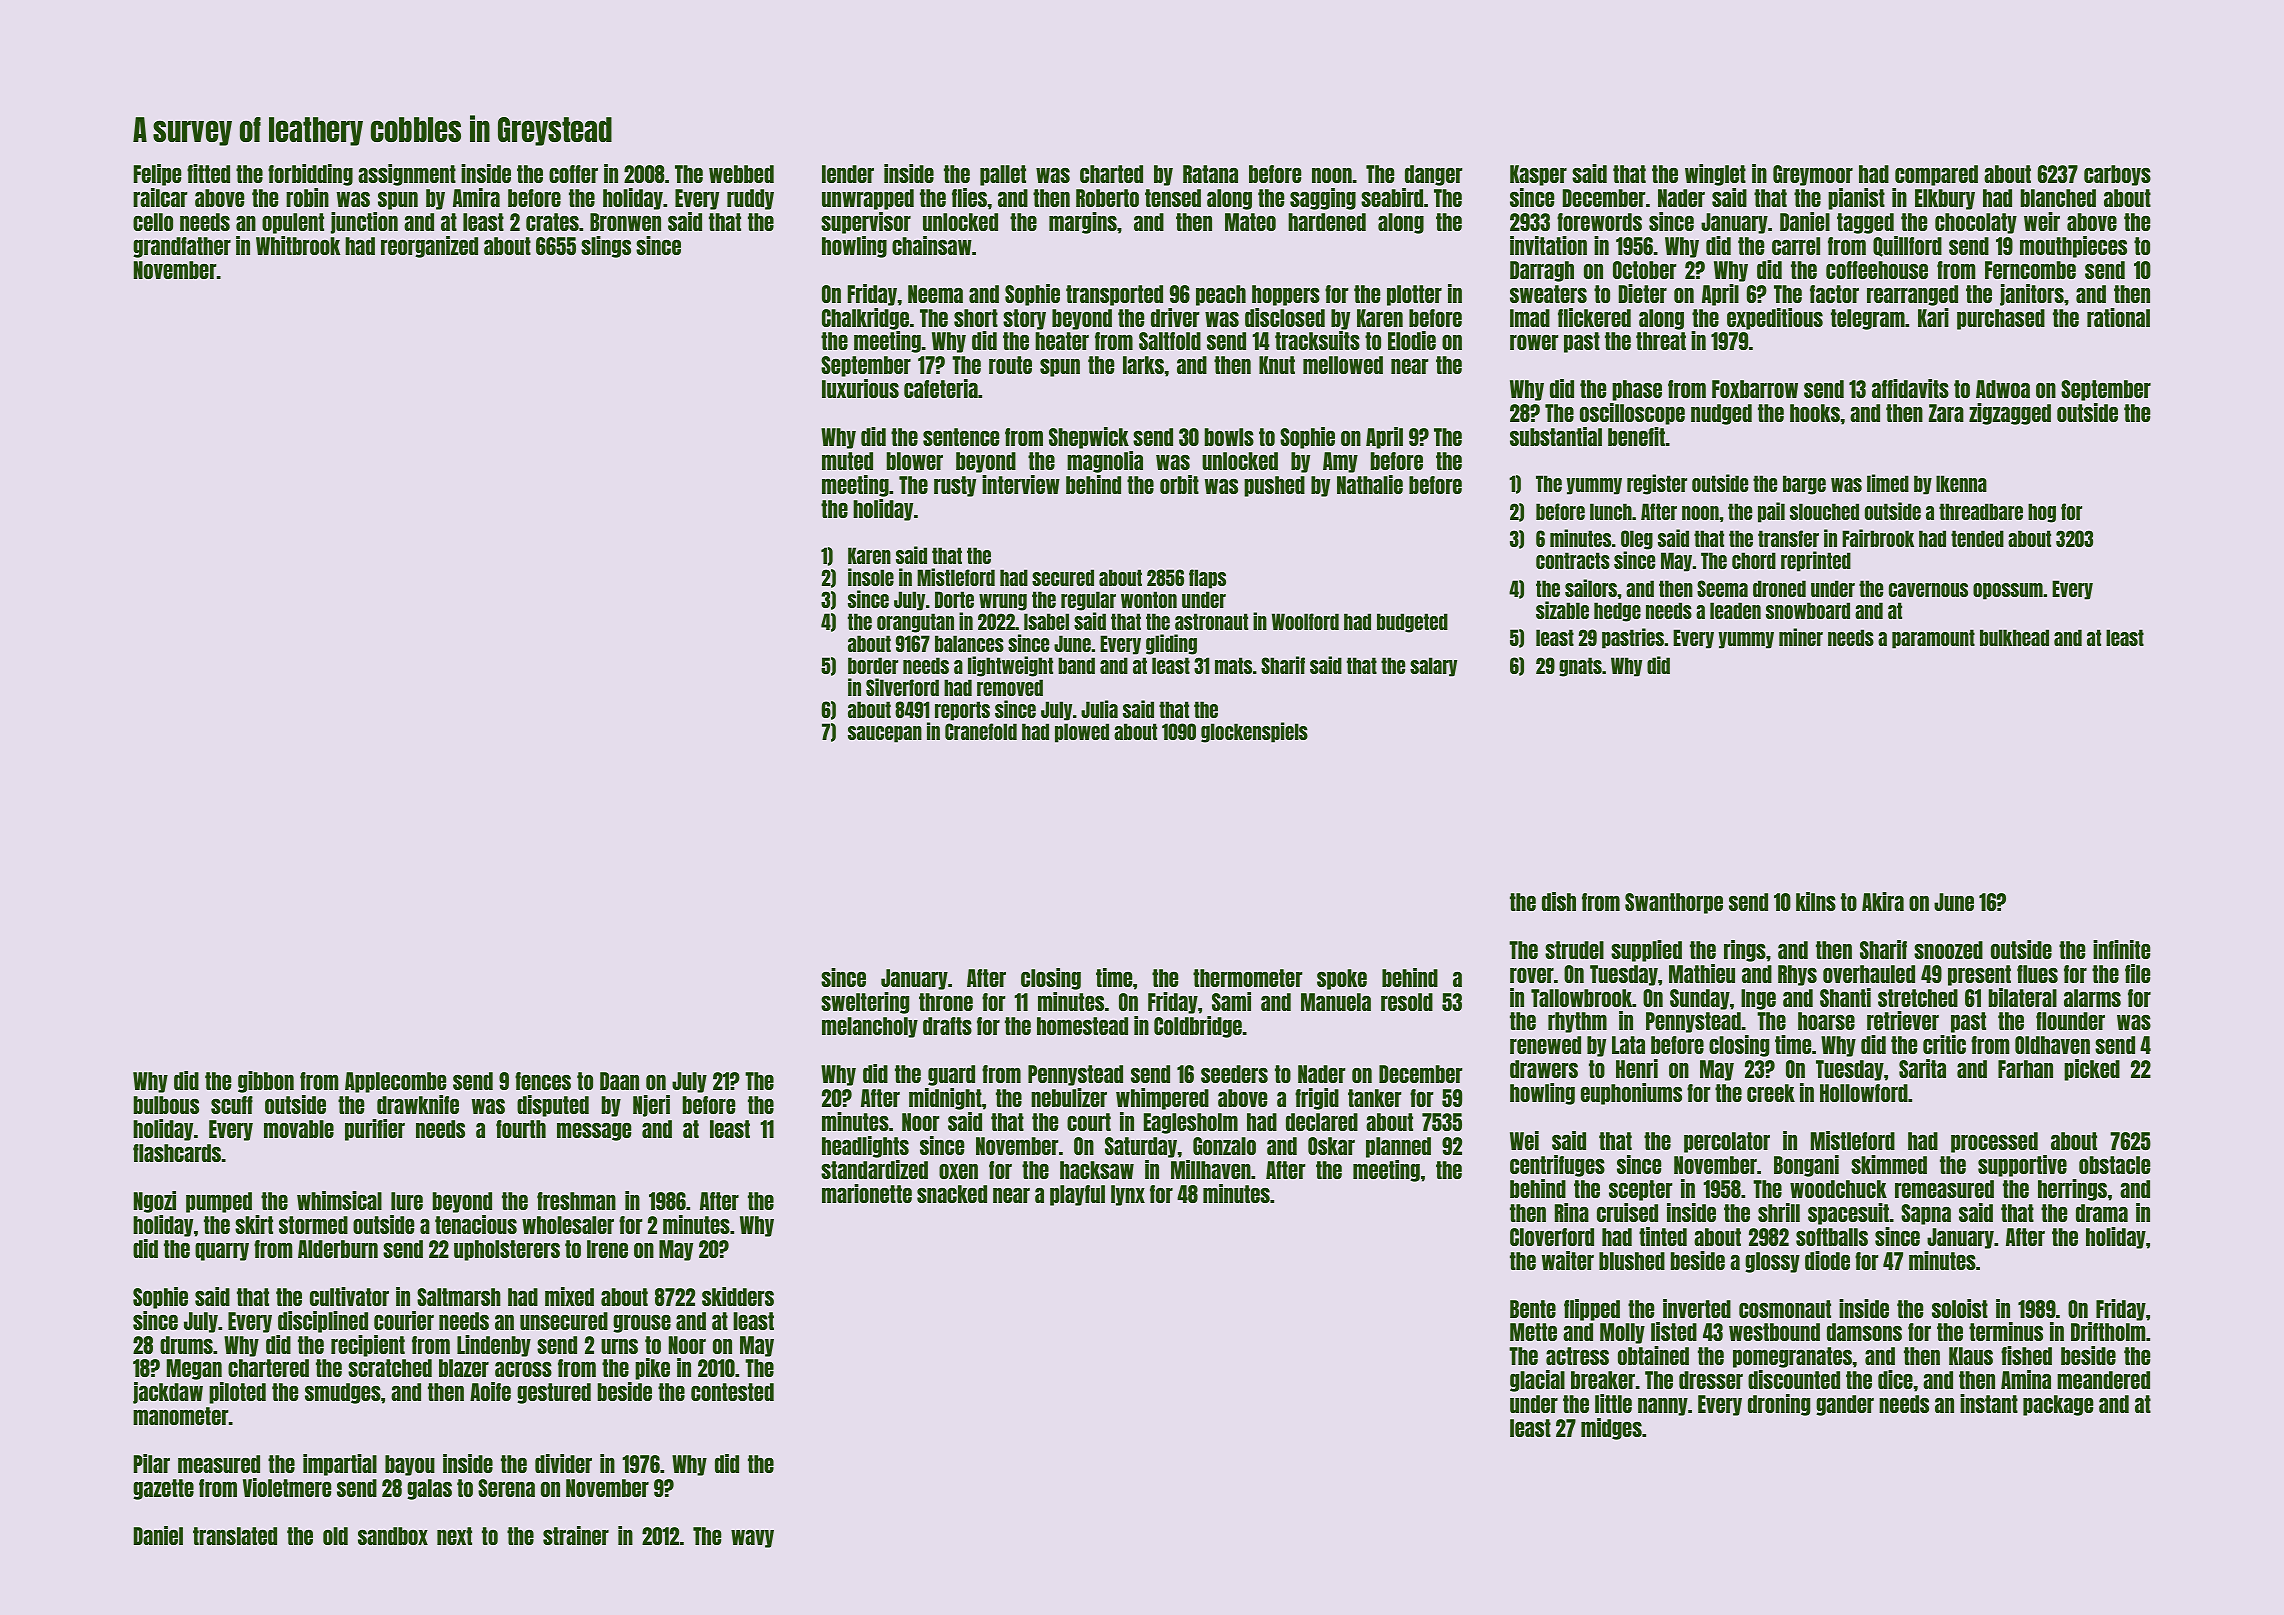  I want to click on miner, so click(1801, 637).
